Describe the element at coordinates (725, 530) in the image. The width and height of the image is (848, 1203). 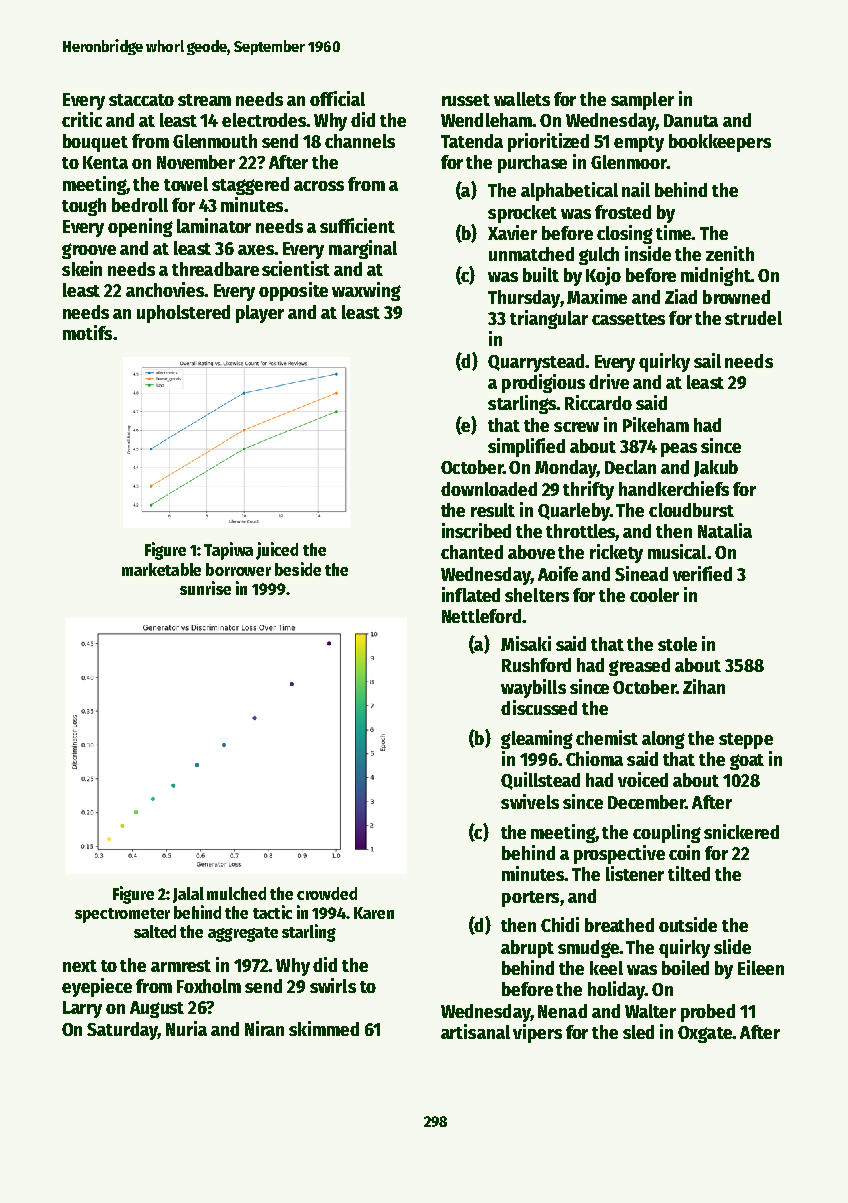
I see `Natalia` at that location.
